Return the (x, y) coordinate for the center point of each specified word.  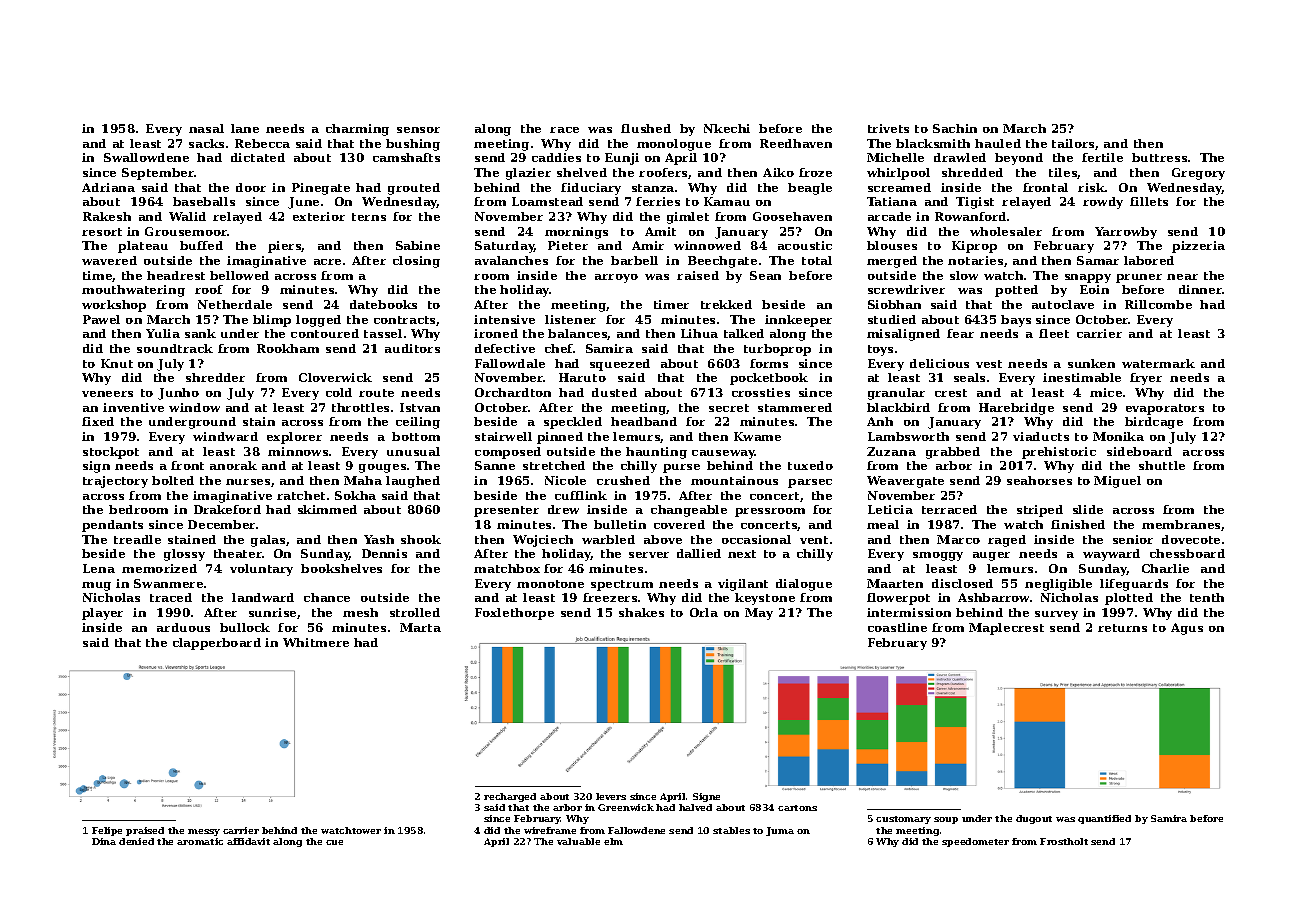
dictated (258, 157)
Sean (765, 275)
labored (1149, 260)
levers (611, 796)
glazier (528, 174)
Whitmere (316, 642)
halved (695, 807)
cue (334, 842)
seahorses (1039, 480)
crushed (623, 480)
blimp (272, 321)
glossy (184, 555)
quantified (1104, 819)
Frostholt (1064, 841)
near (1182, 277)
